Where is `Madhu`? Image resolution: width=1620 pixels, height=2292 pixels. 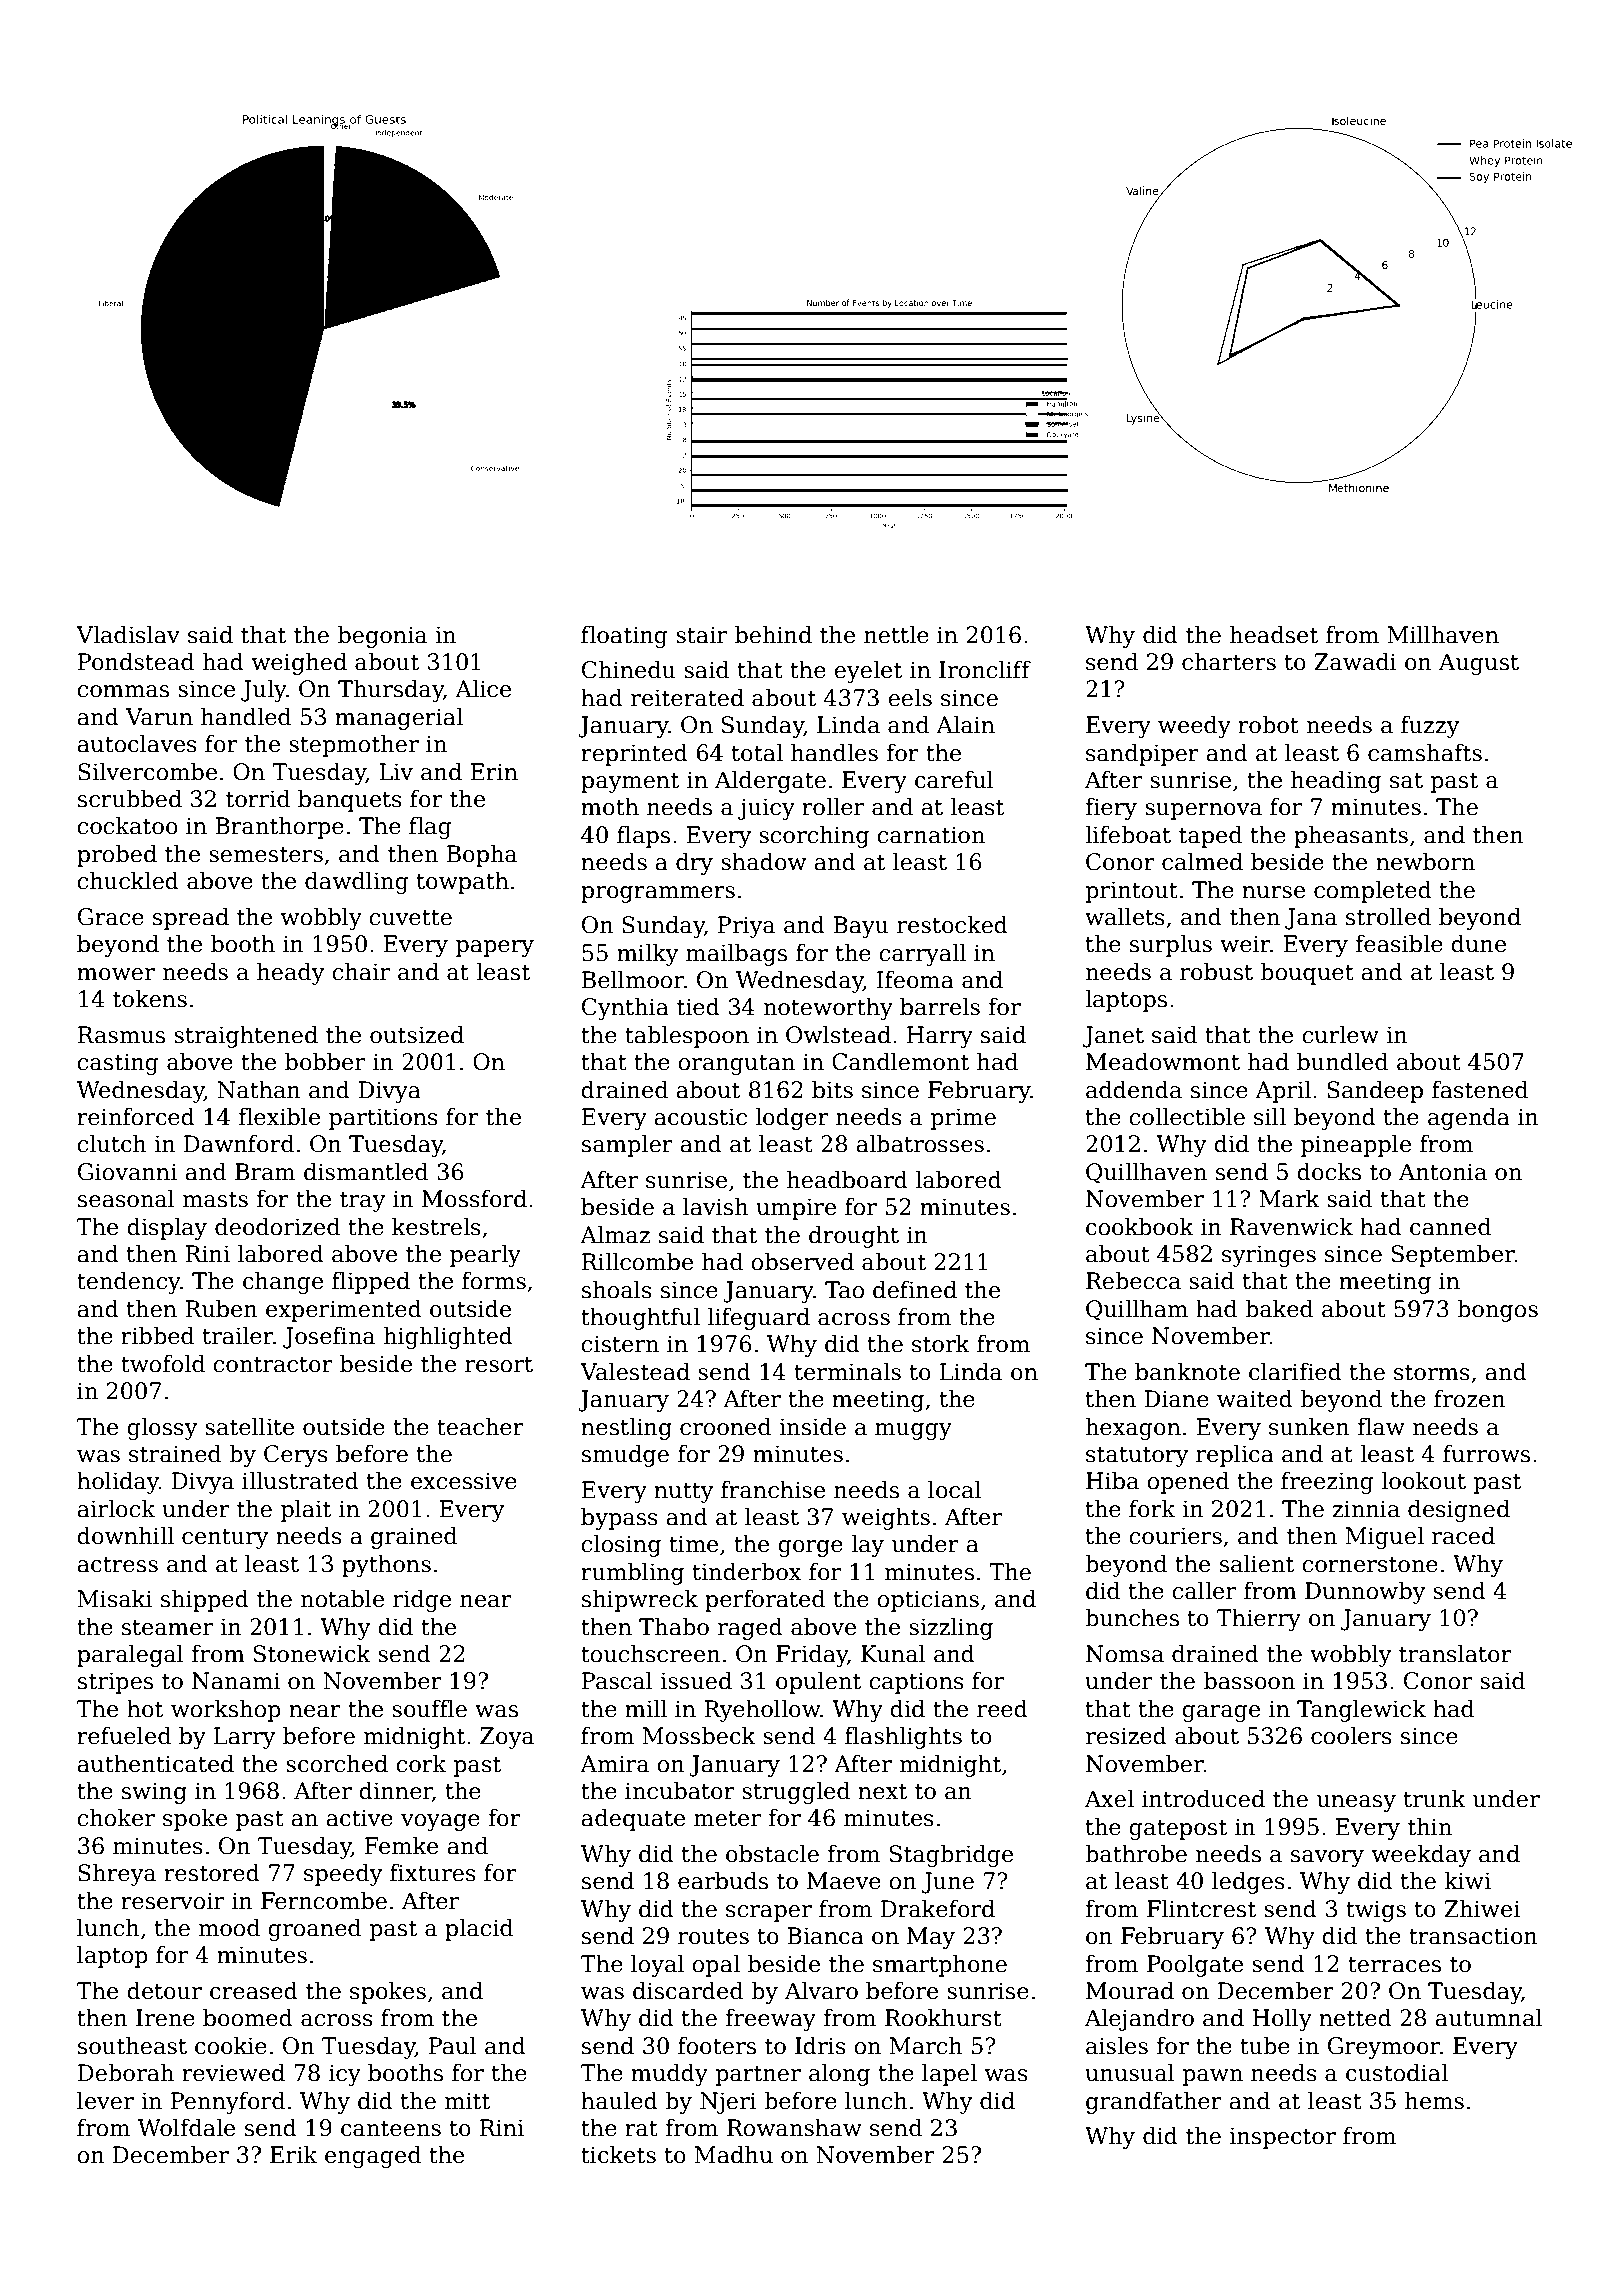 Madhu is located at coordinates (734, 2155).
